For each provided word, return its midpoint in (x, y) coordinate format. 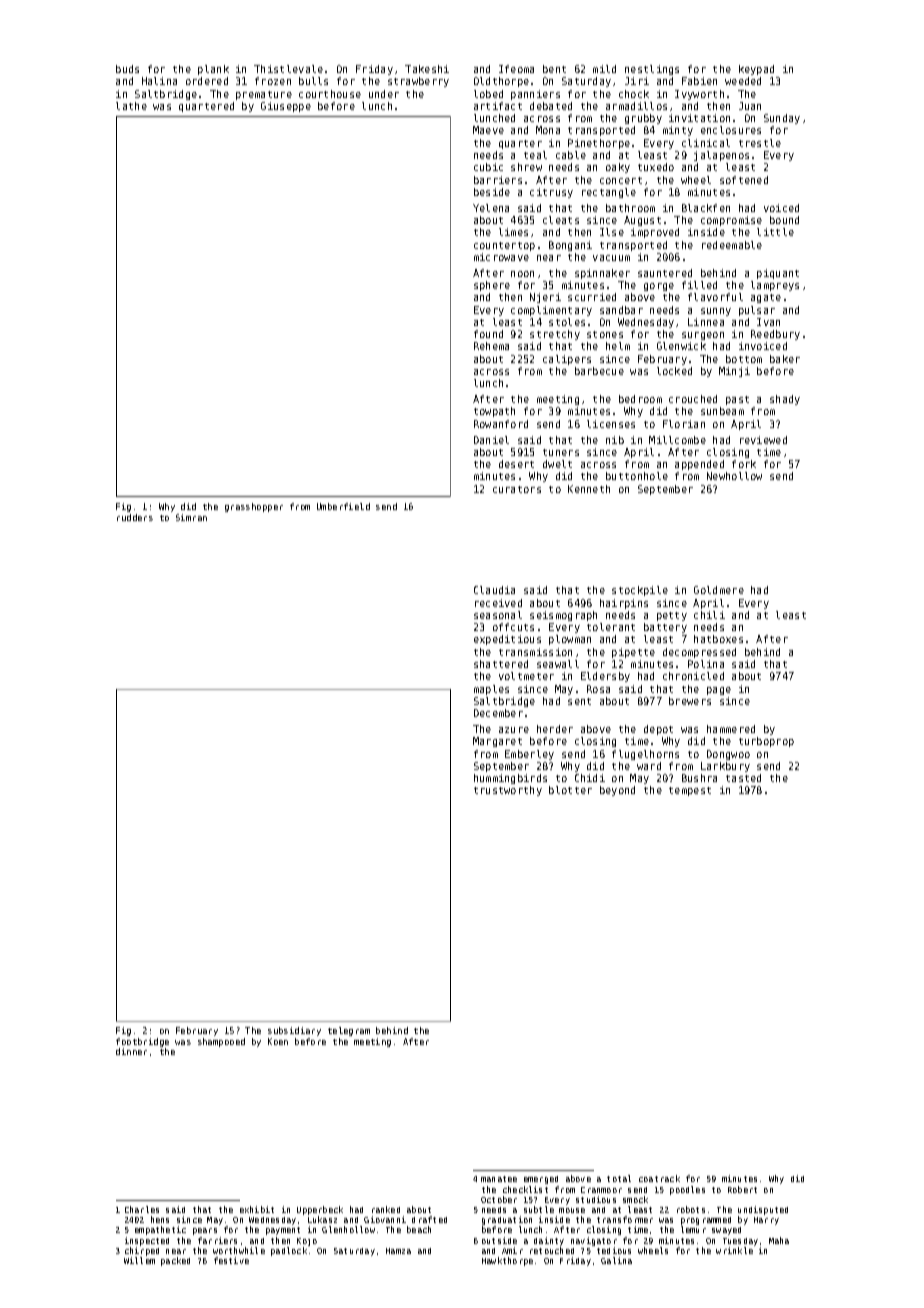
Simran (191, 517)
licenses (611, 424)
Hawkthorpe (507, 1261)
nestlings (652, 70)
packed (175, 1261)
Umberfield (343, 506)
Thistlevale (288, 69)
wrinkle (734, 1250)
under (384, 94)
